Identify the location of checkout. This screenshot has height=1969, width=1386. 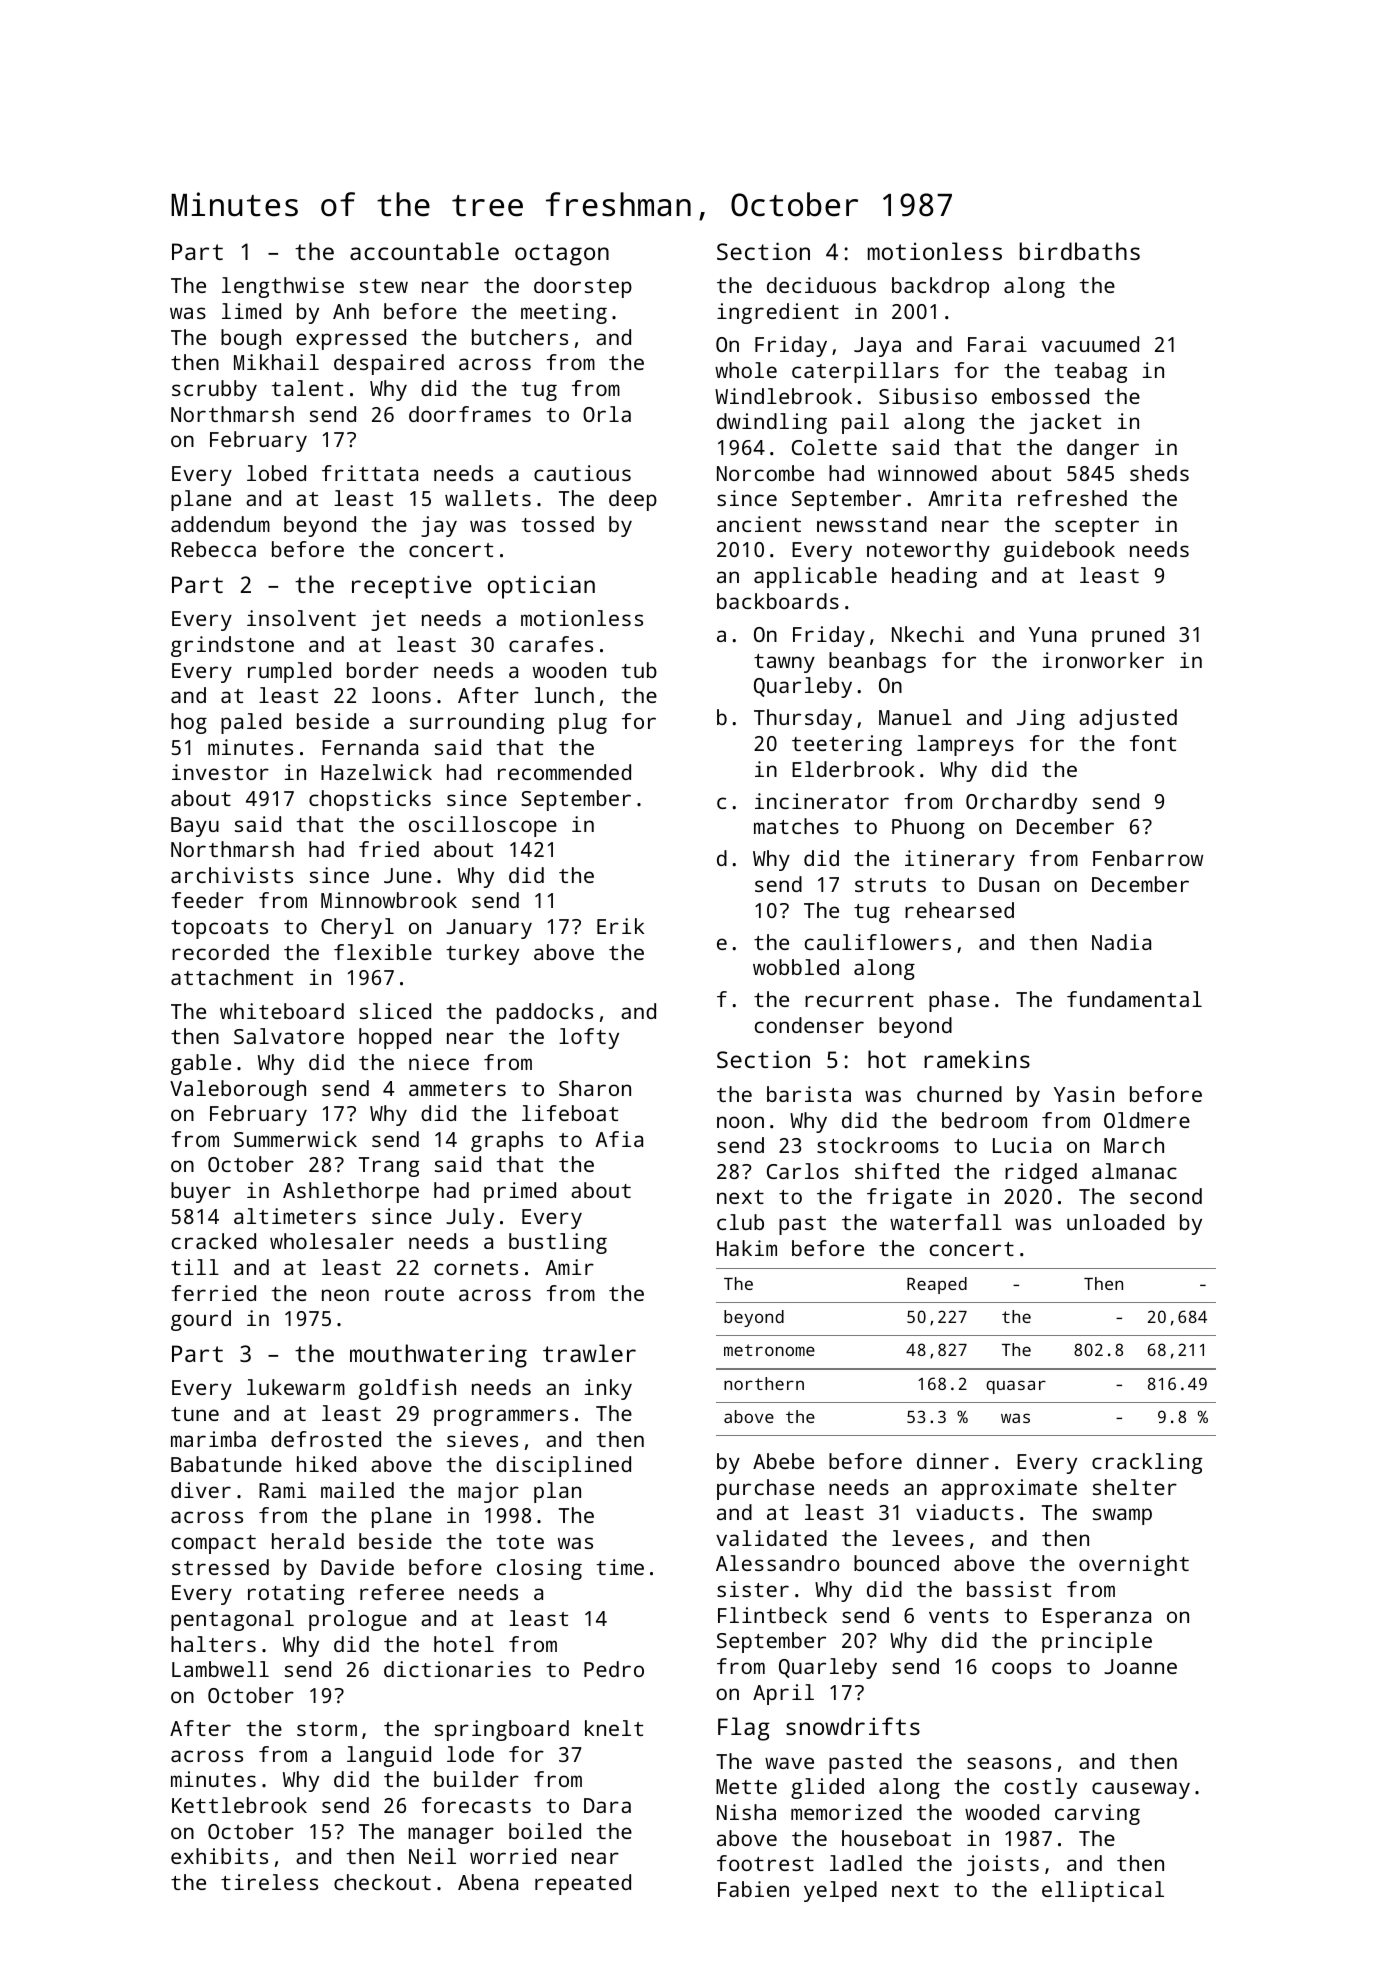
(382, 1882).
